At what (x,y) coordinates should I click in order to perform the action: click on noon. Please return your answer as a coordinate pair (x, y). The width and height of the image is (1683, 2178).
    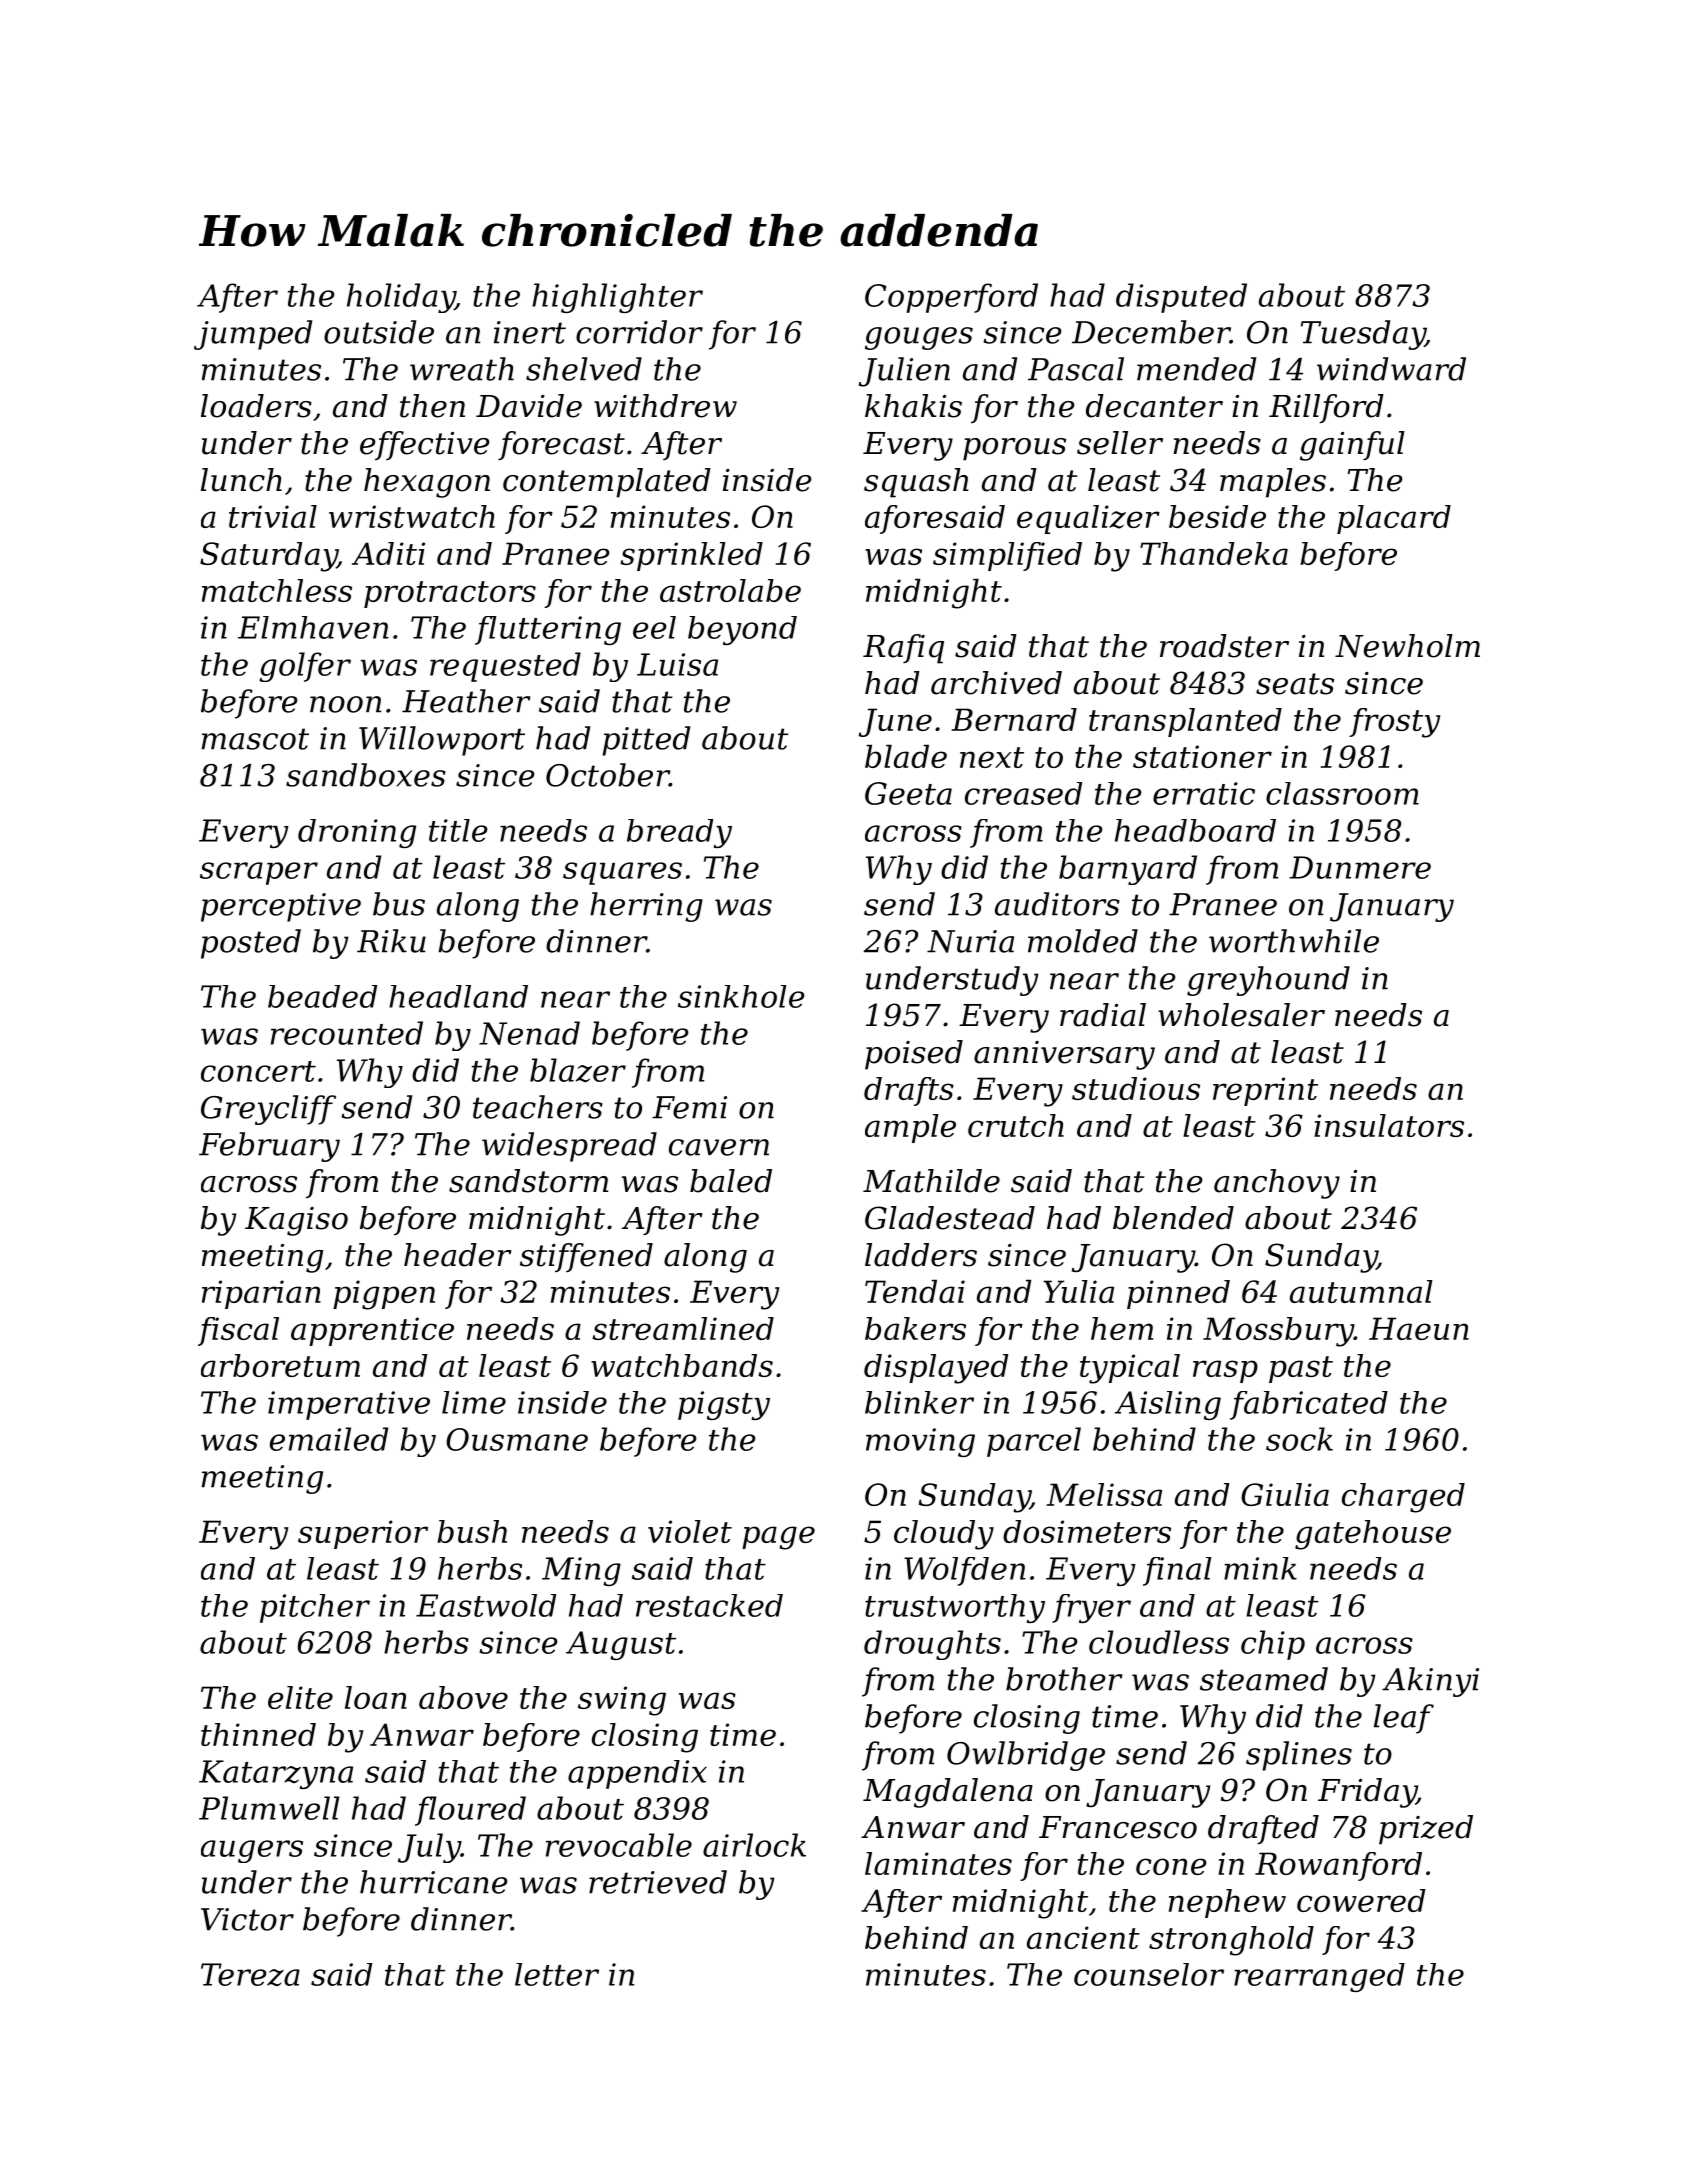
    Looking at the image, I should click on (345, 704).
